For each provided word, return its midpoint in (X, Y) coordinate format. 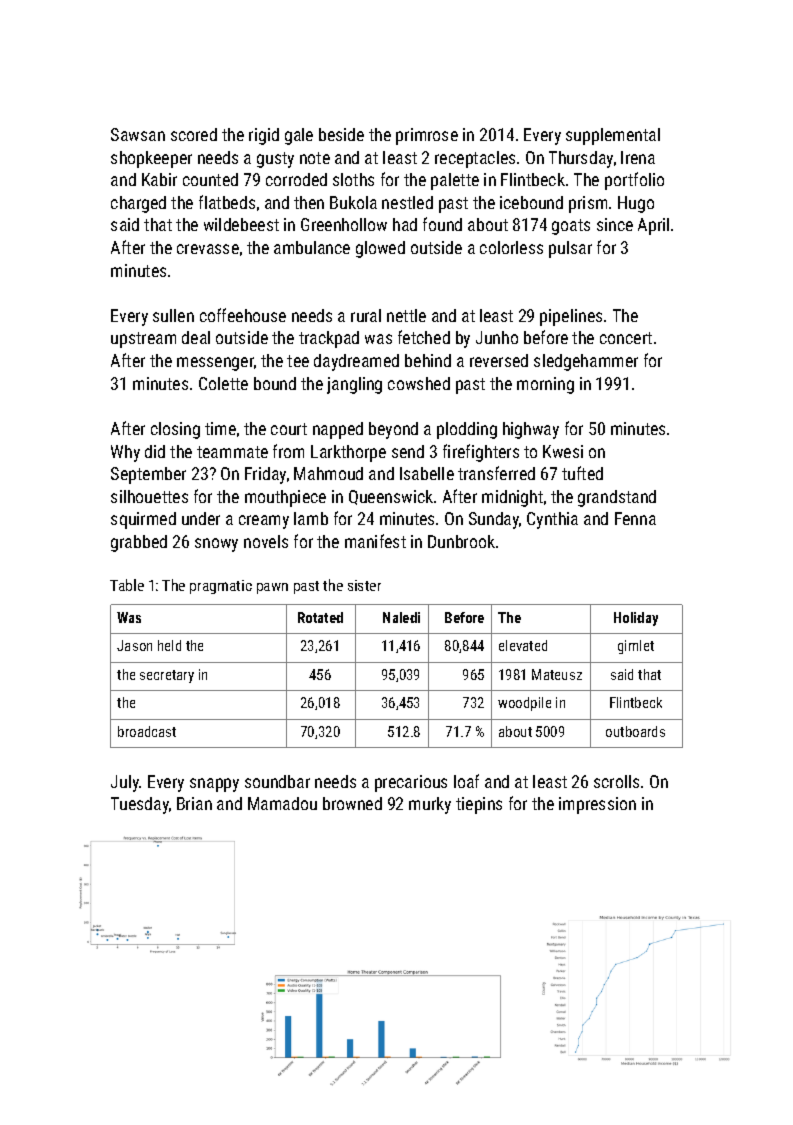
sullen (173, 315)
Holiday (636, 619)
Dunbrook (461, 541)
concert (626, 338)
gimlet (636, 647)
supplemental (613, 136)
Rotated (320, 617)
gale (299, 136)
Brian (194, 803)
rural (366, 315)
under (201, 518)
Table (127, 585)
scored (194, 134)
